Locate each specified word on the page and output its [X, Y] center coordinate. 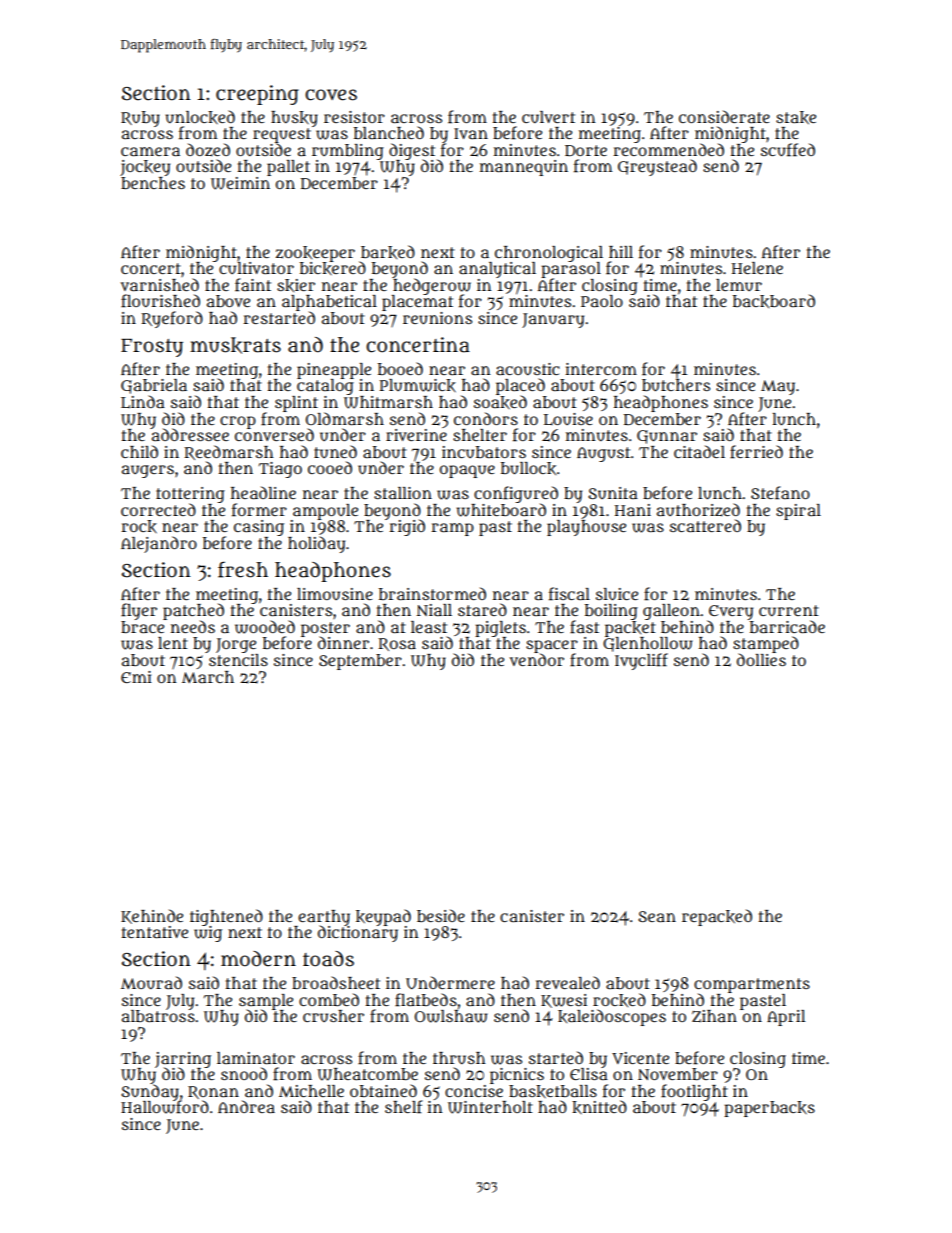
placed [520, 386]
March [208, 677]
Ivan [471, 133]
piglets [500, 629]
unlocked [200, 117]
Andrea [246, 1106]
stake [796, 118]
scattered [705, 525]
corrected [158, 509]
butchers [676, 385]
